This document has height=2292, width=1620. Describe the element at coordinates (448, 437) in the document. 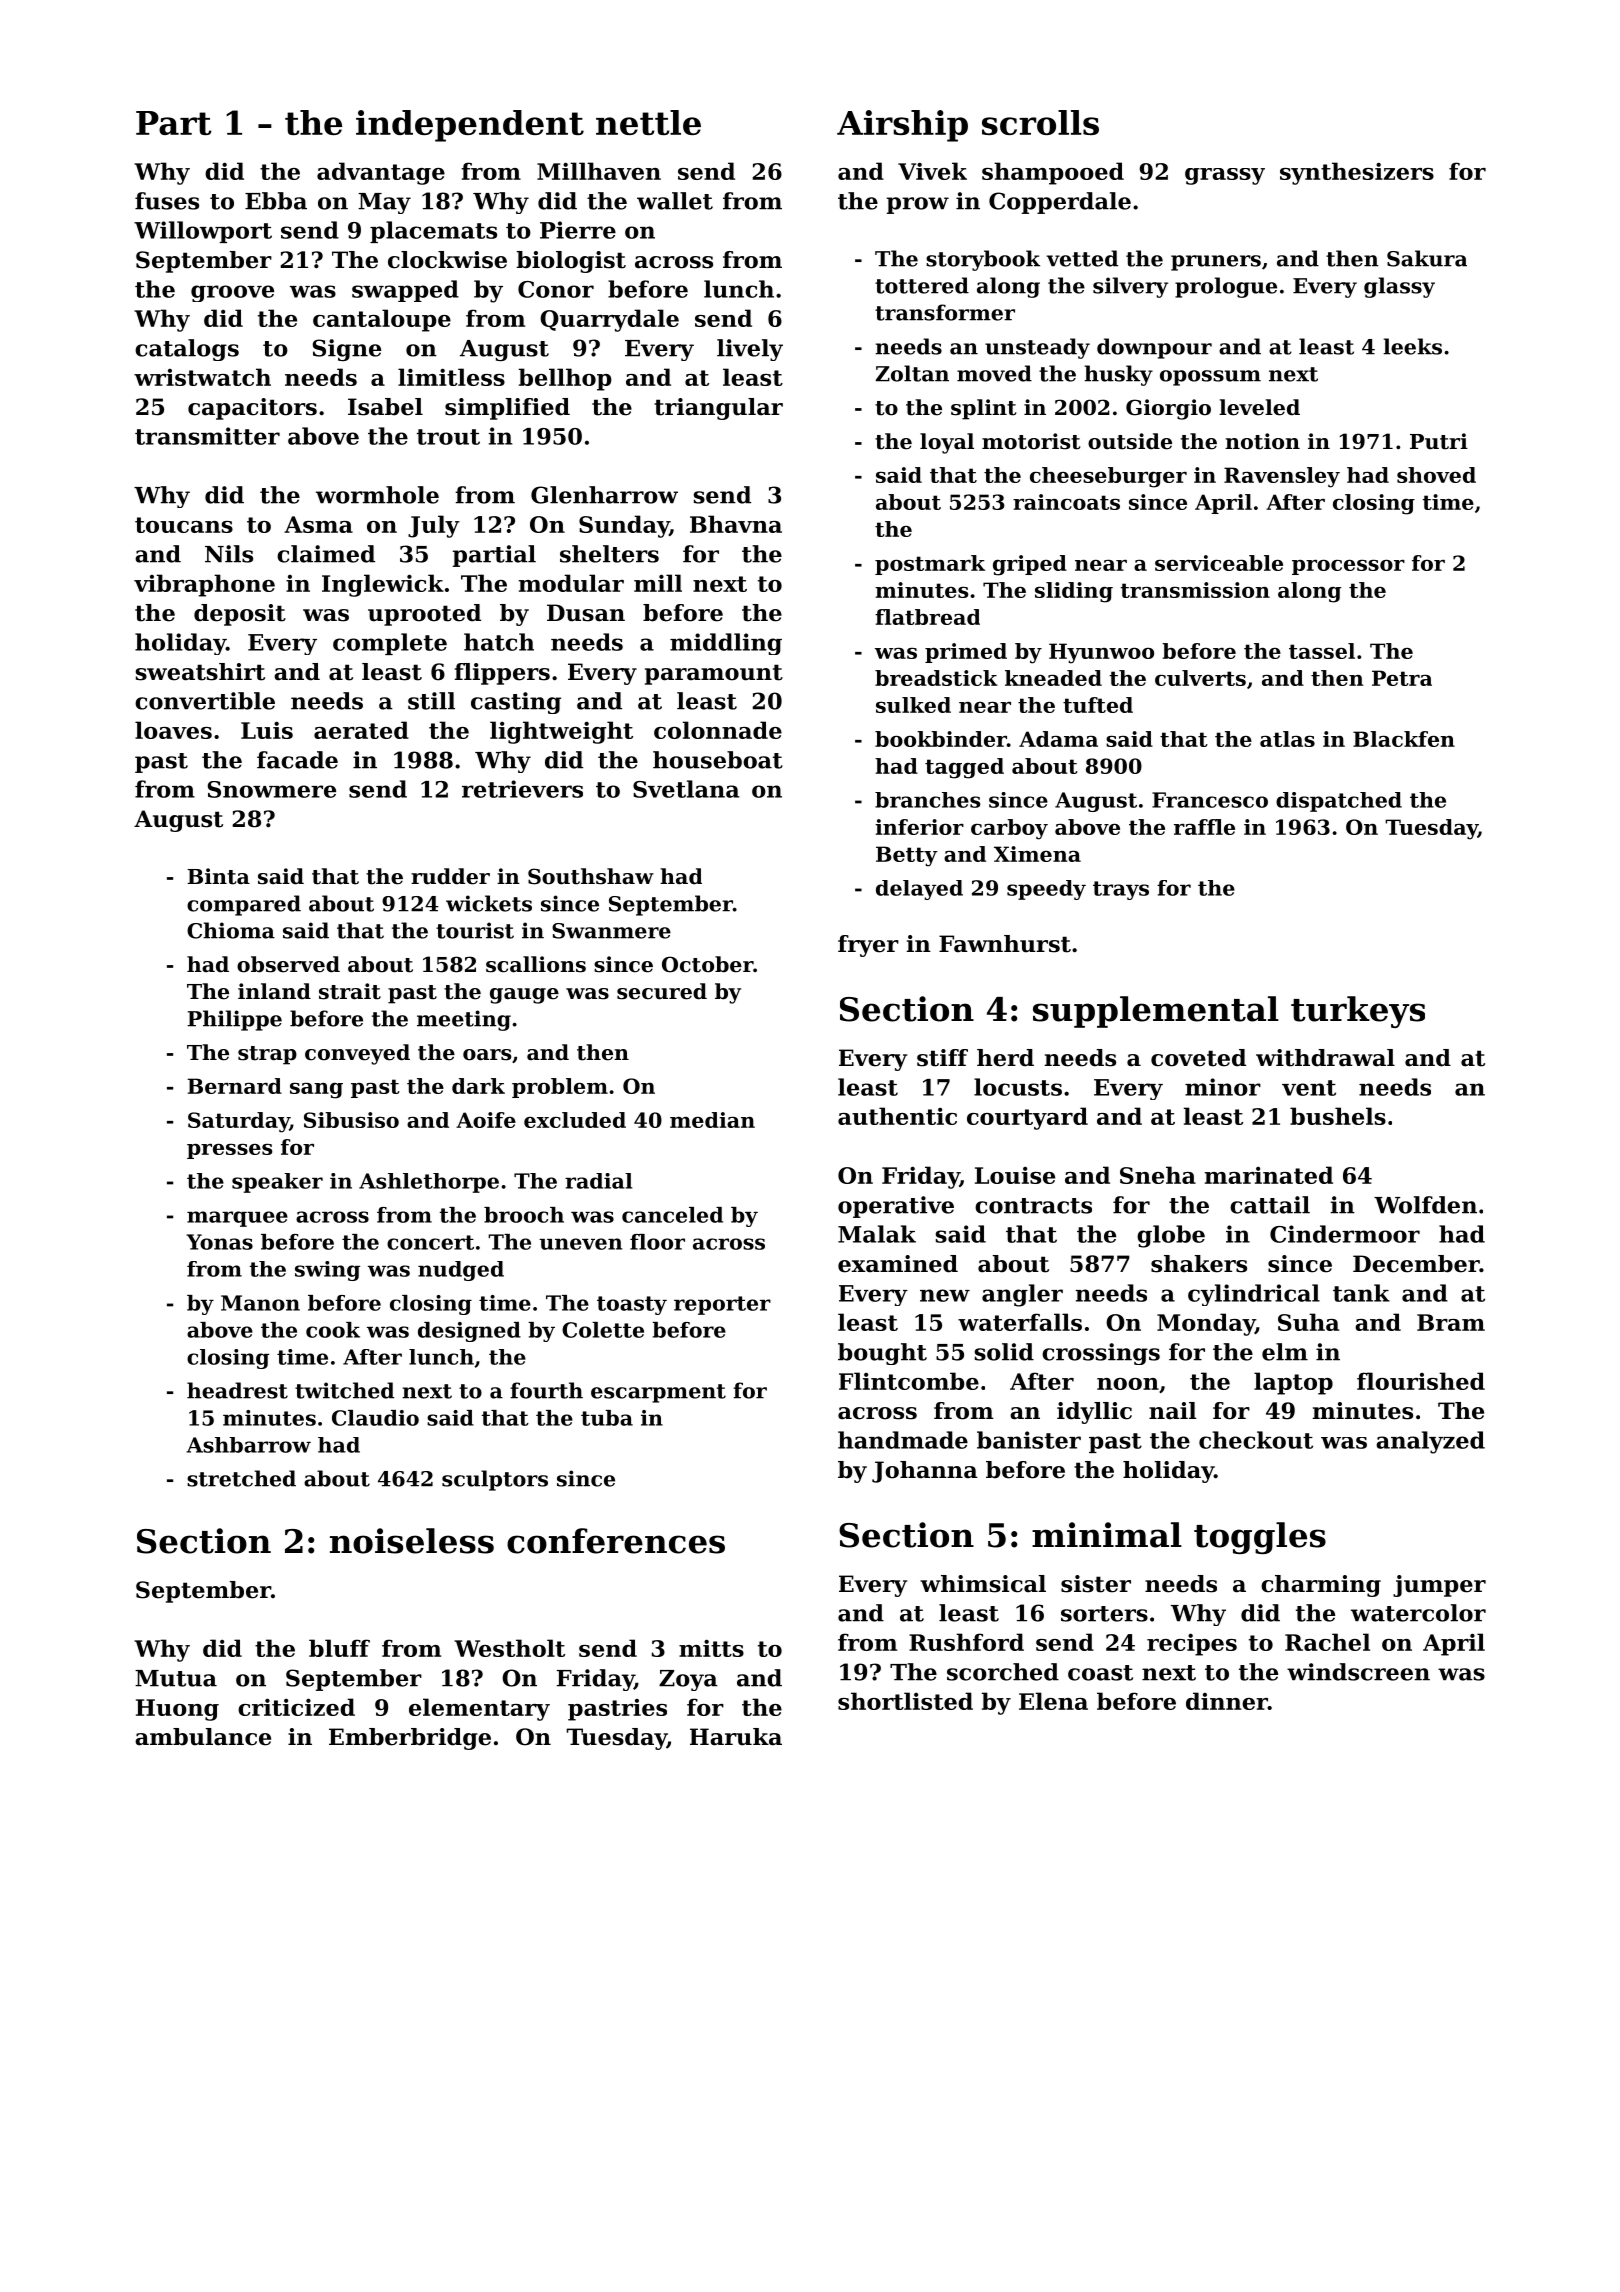

I see `trout` at that location.
